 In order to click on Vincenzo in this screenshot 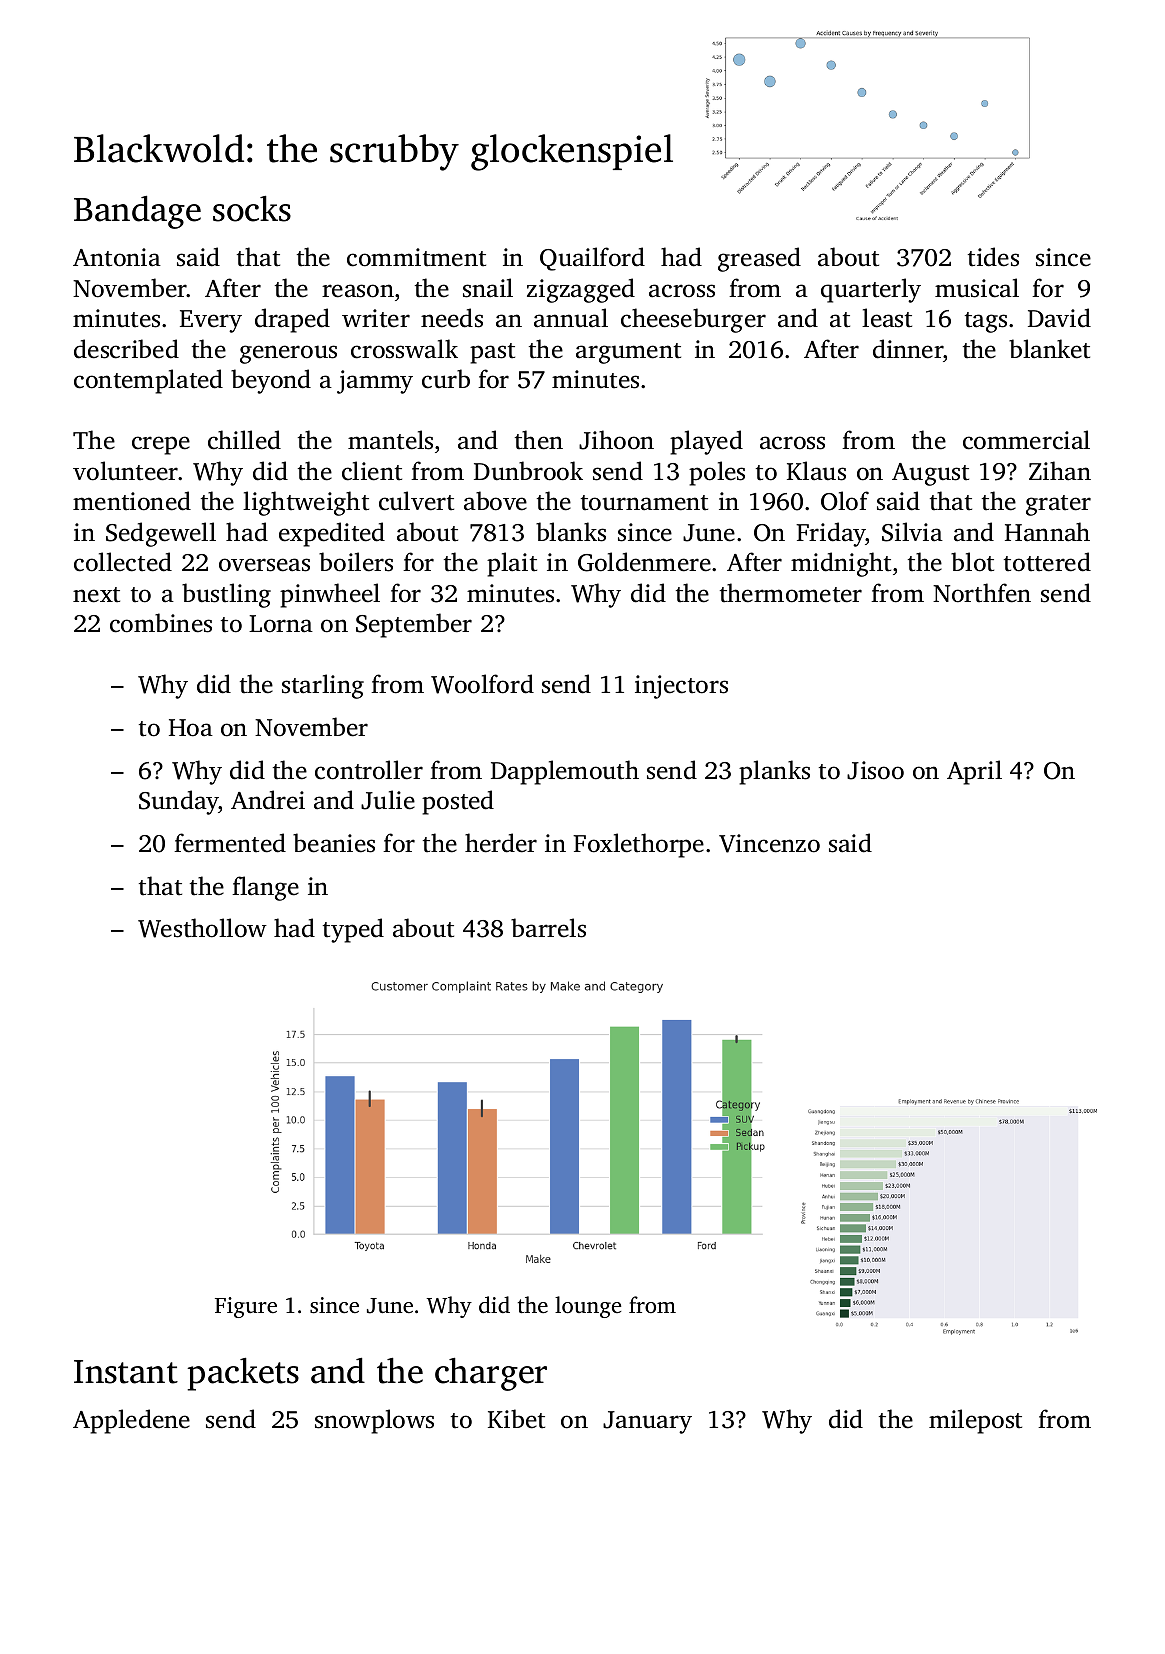, I will do `click(769, 843)`.
